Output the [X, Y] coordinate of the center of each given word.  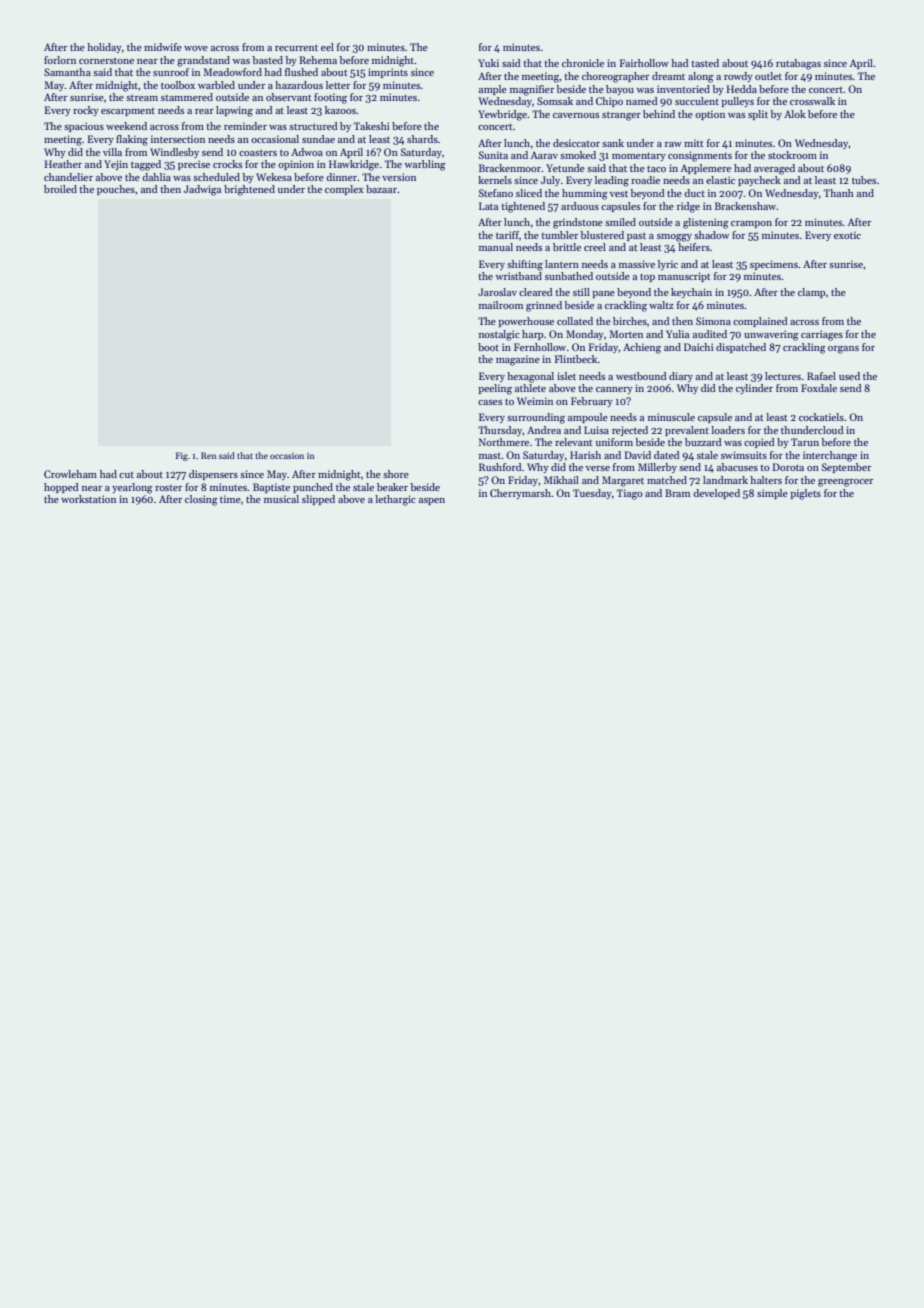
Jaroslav [497, 292]
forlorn [60, 60]
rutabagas [798, 64]
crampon [751, 224]
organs [843, 350]
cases [490, 402]
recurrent [296, 48]
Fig [181, 456]
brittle [567, 247]
